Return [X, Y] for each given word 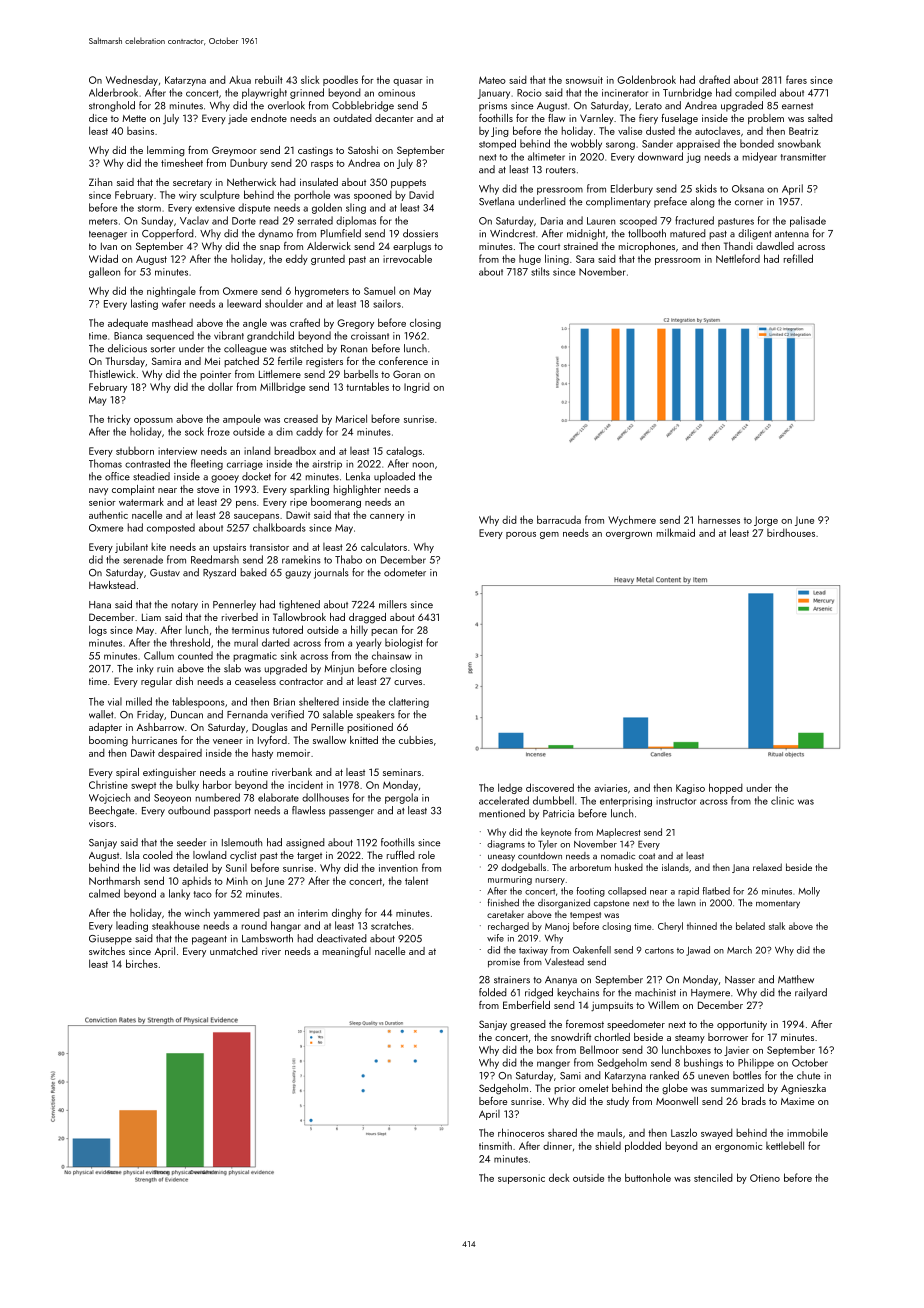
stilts [540, 271]
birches [142, 963]
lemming [166, 151]
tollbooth [647, 233]
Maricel [351, 418]
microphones [647, 247]
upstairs [229, 548]
